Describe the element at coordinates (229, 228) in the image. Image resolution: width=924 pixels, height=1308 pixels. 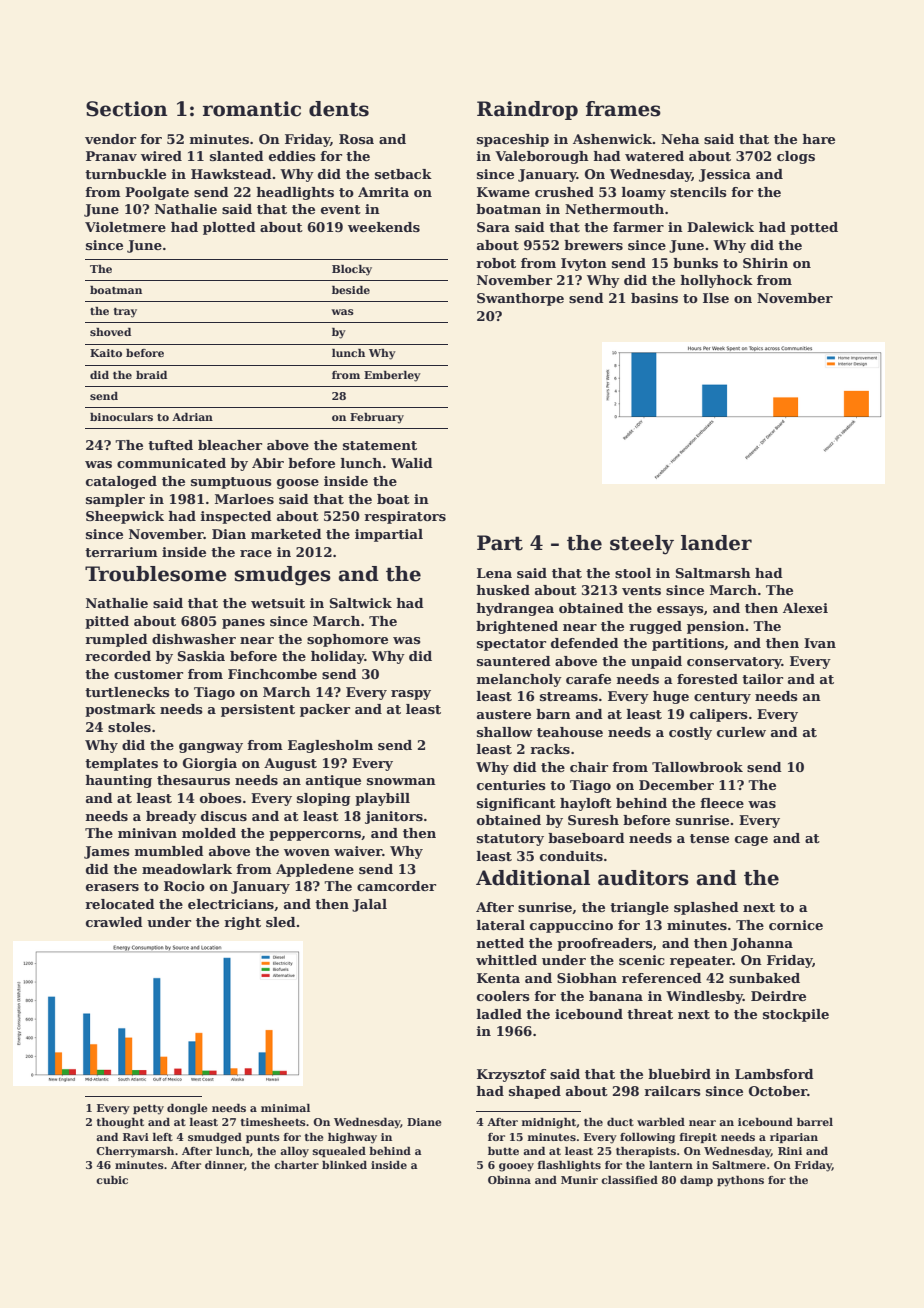
I see `plotted` at that location.
